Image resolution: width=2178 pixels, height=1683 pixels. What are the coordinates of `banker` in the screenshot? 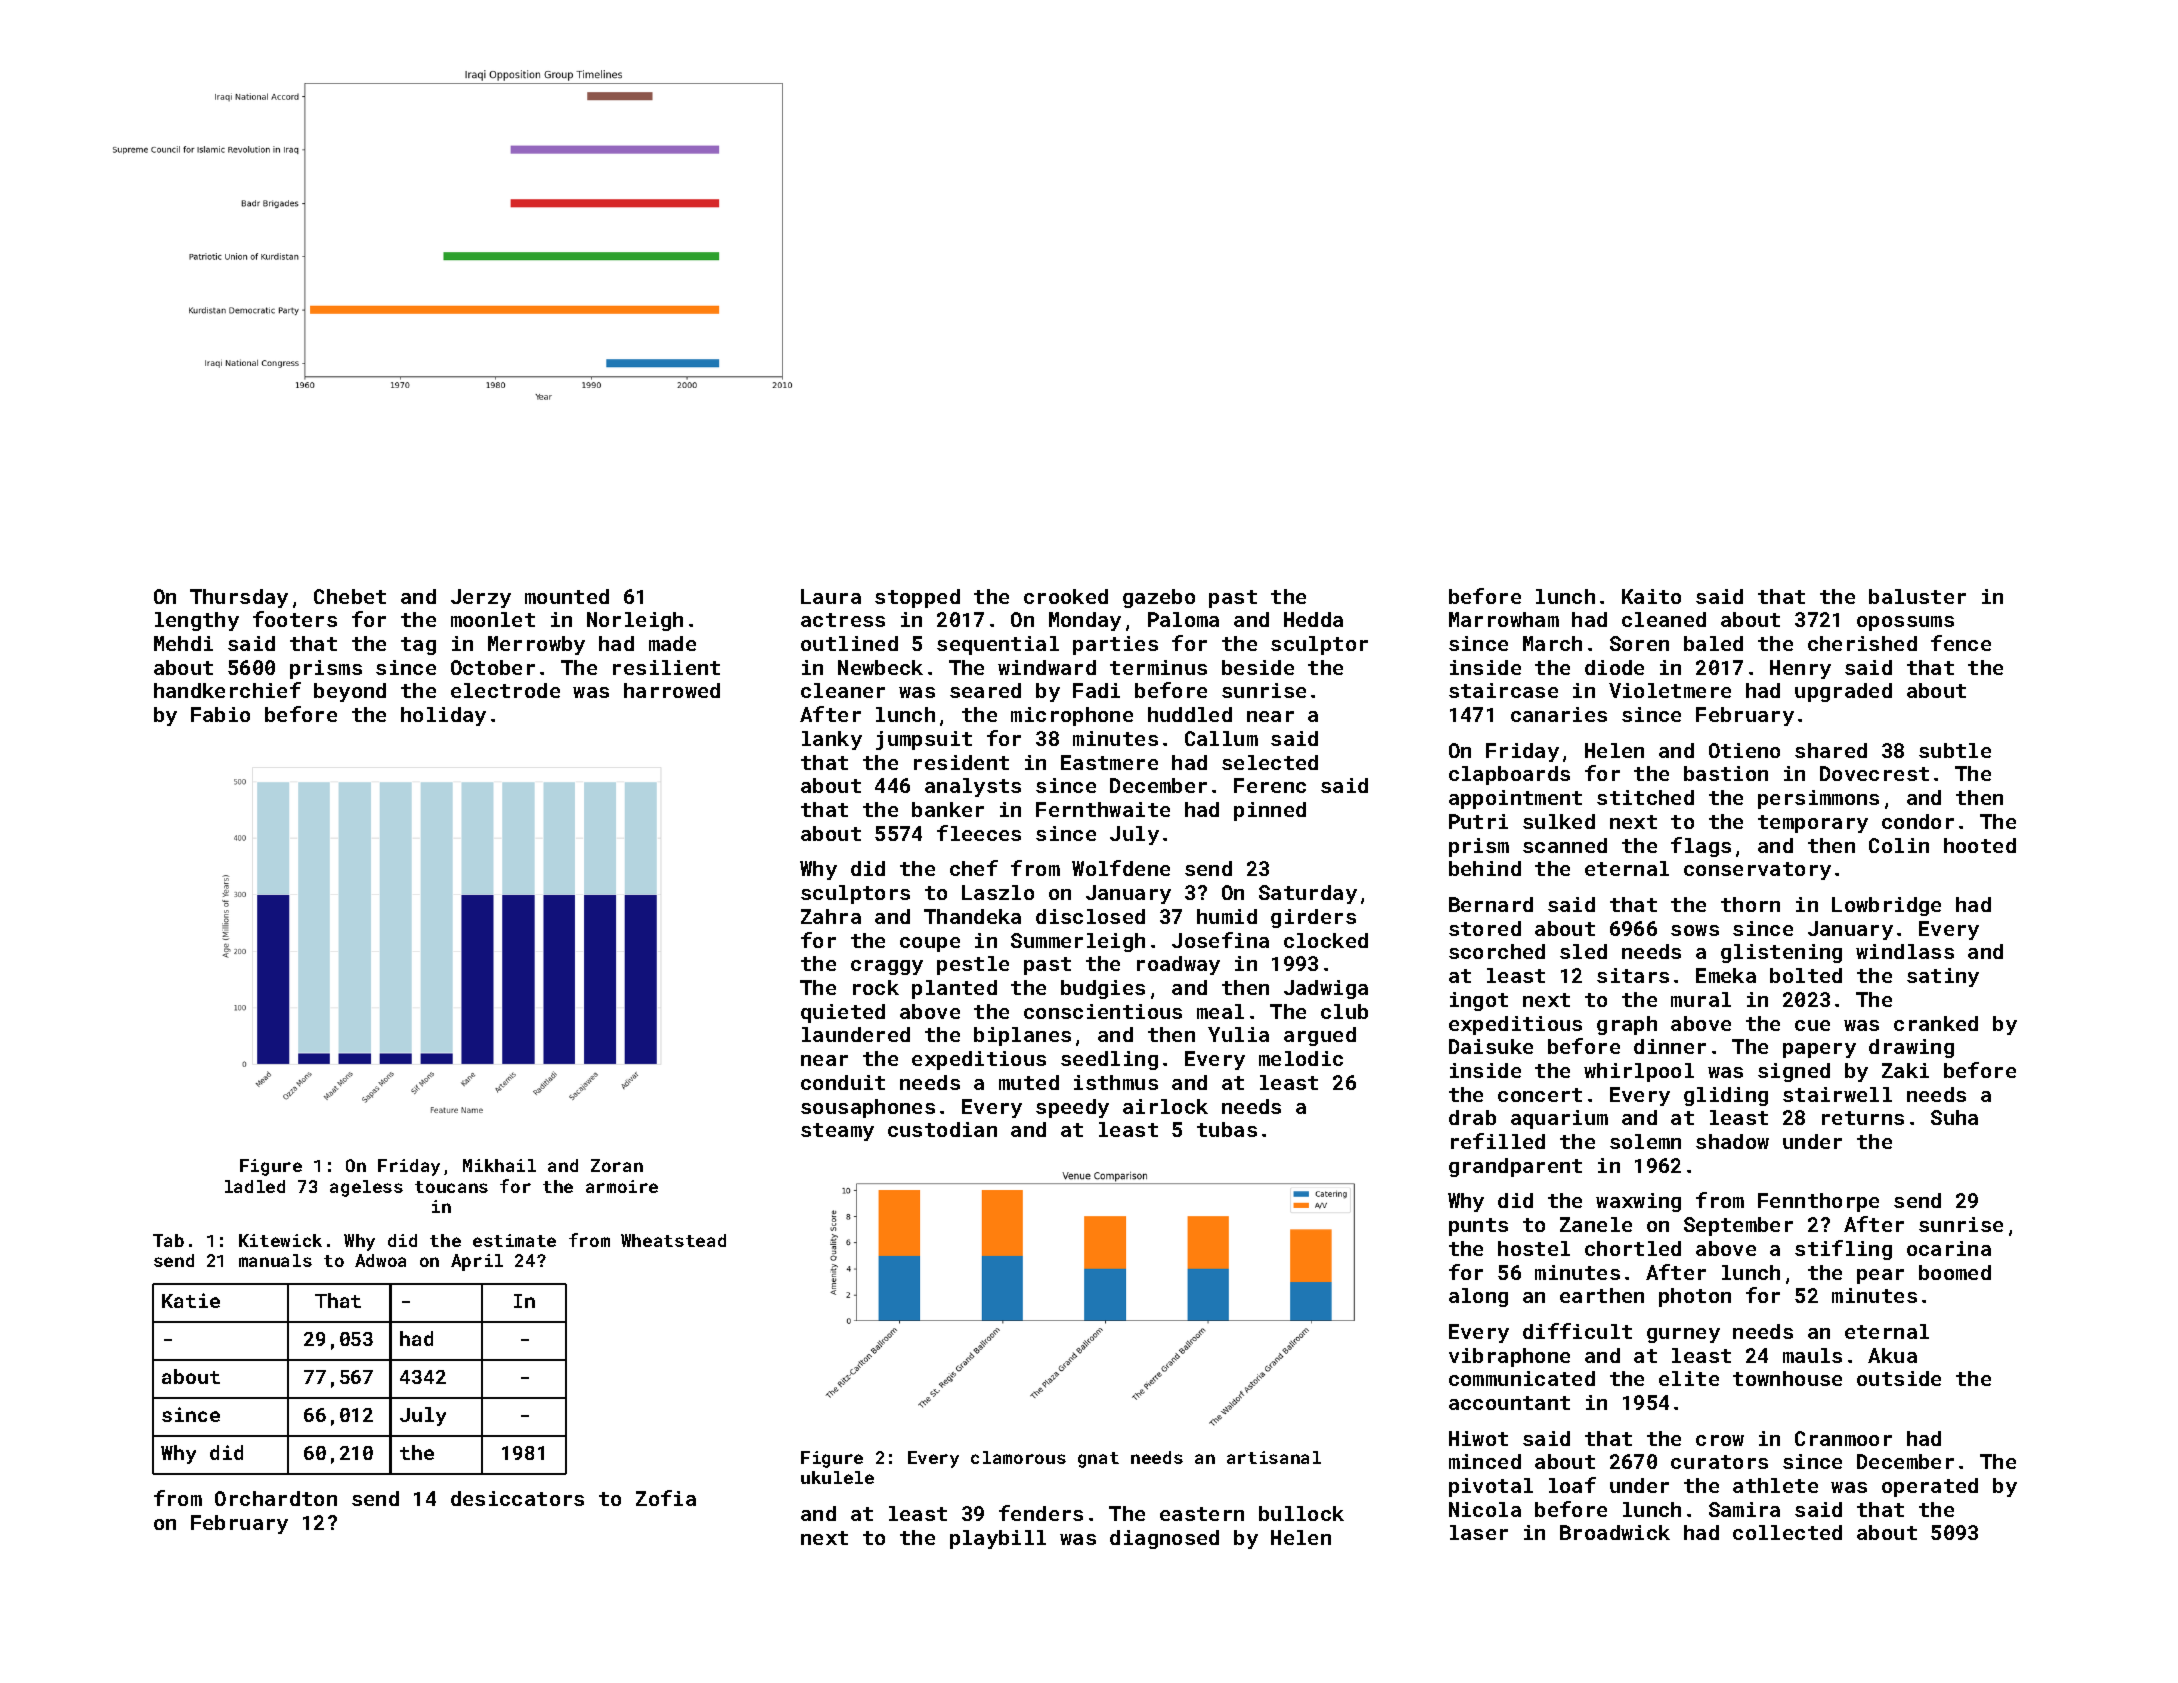 It's located at (948, 809).
